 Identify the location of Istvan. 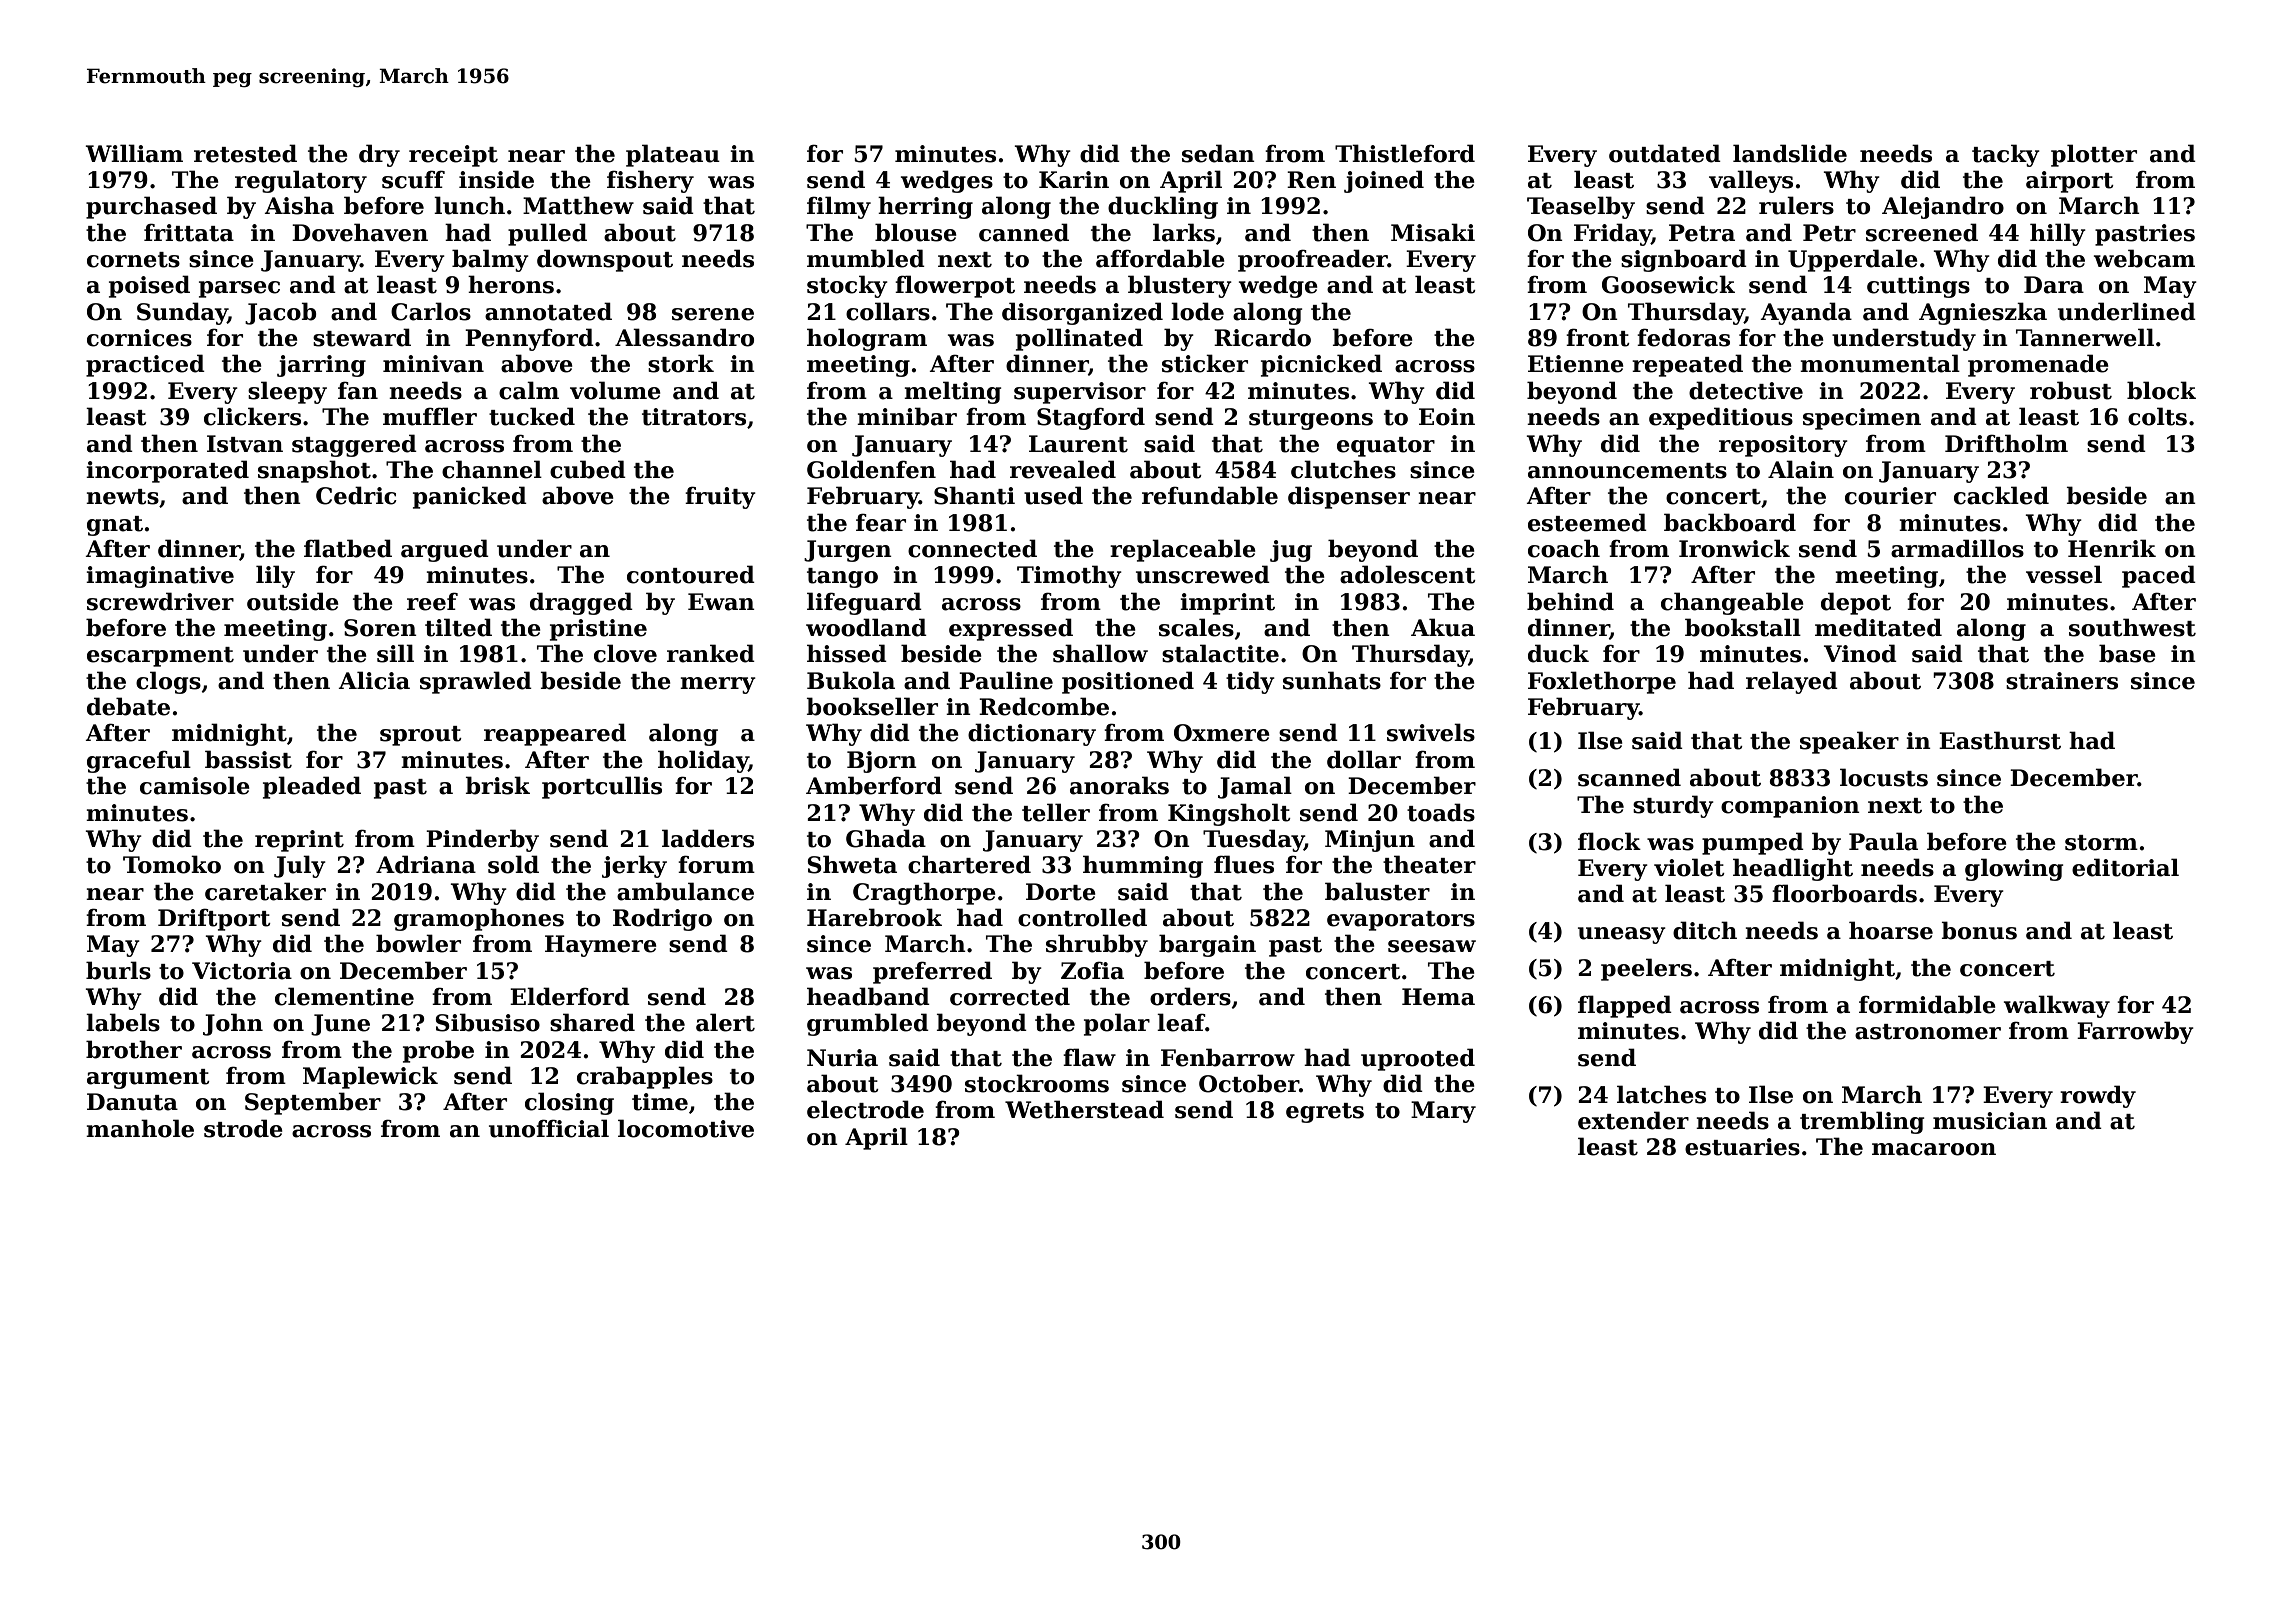
(245, 444).
